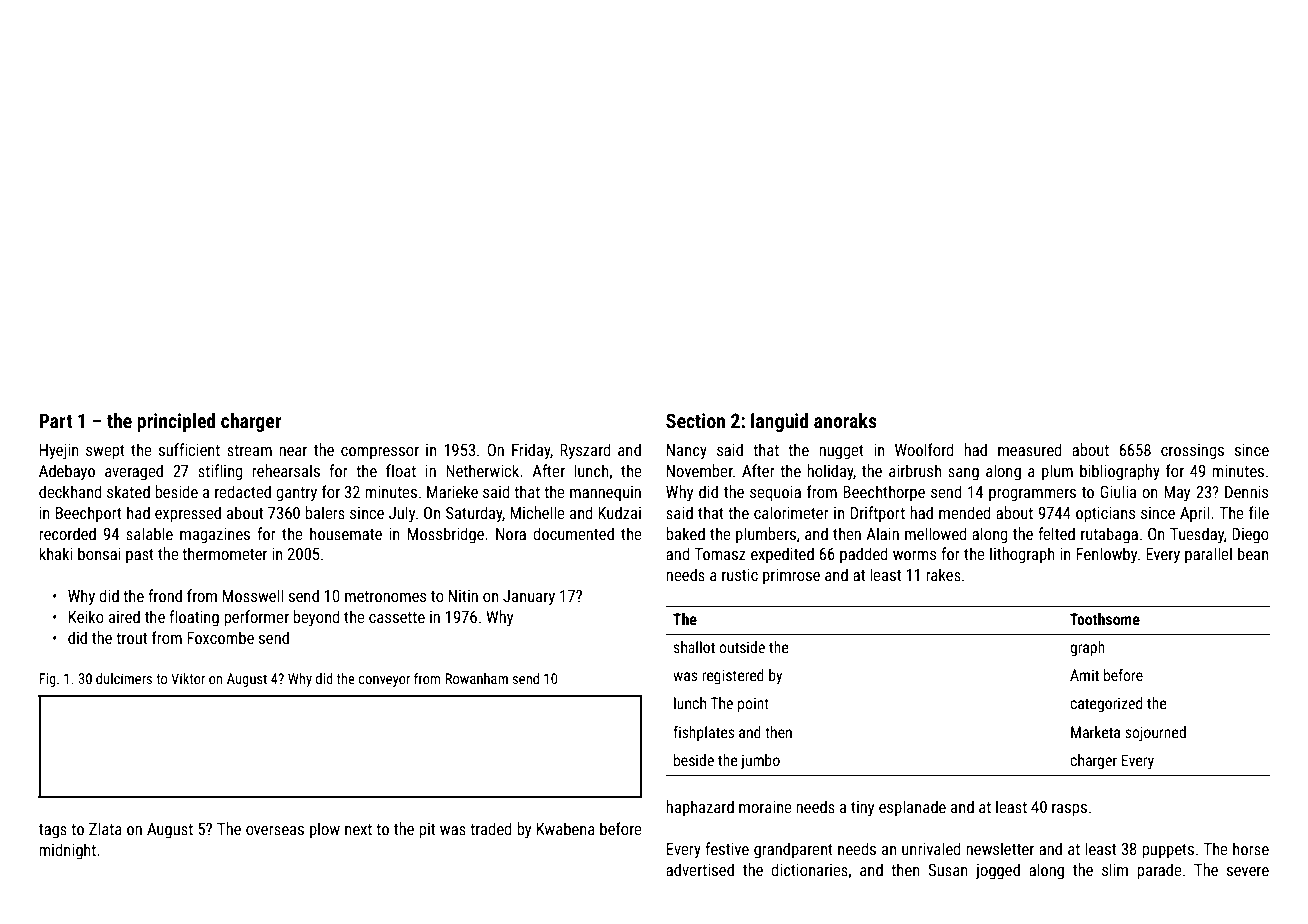  What do you see at coordinates (1155, 733) in the screenshot?
I see `sojourned` at bounding box center [1155, 733].
